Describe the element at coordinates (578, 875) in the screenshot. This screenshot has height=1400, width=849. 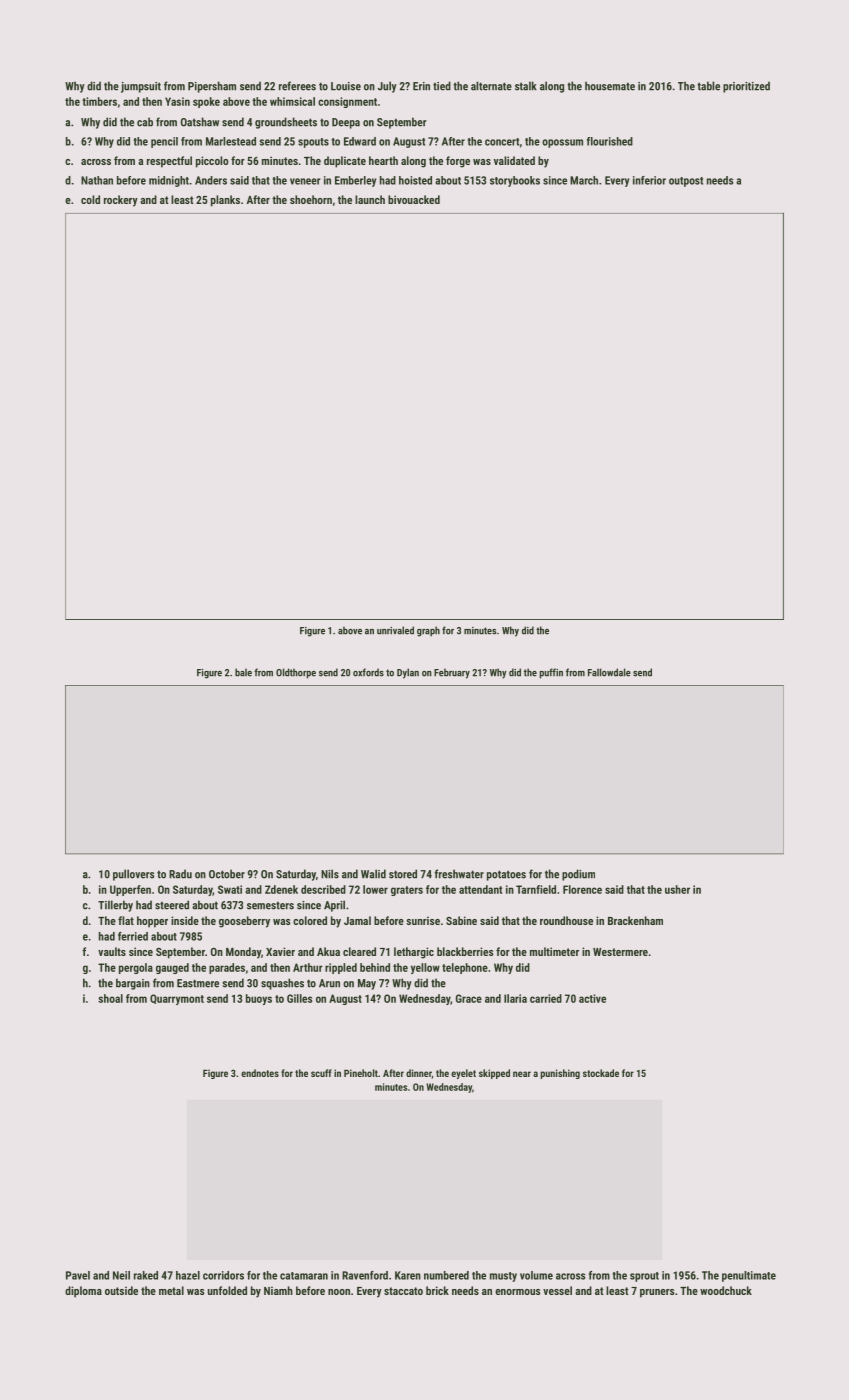
I see `podium` at that location.
